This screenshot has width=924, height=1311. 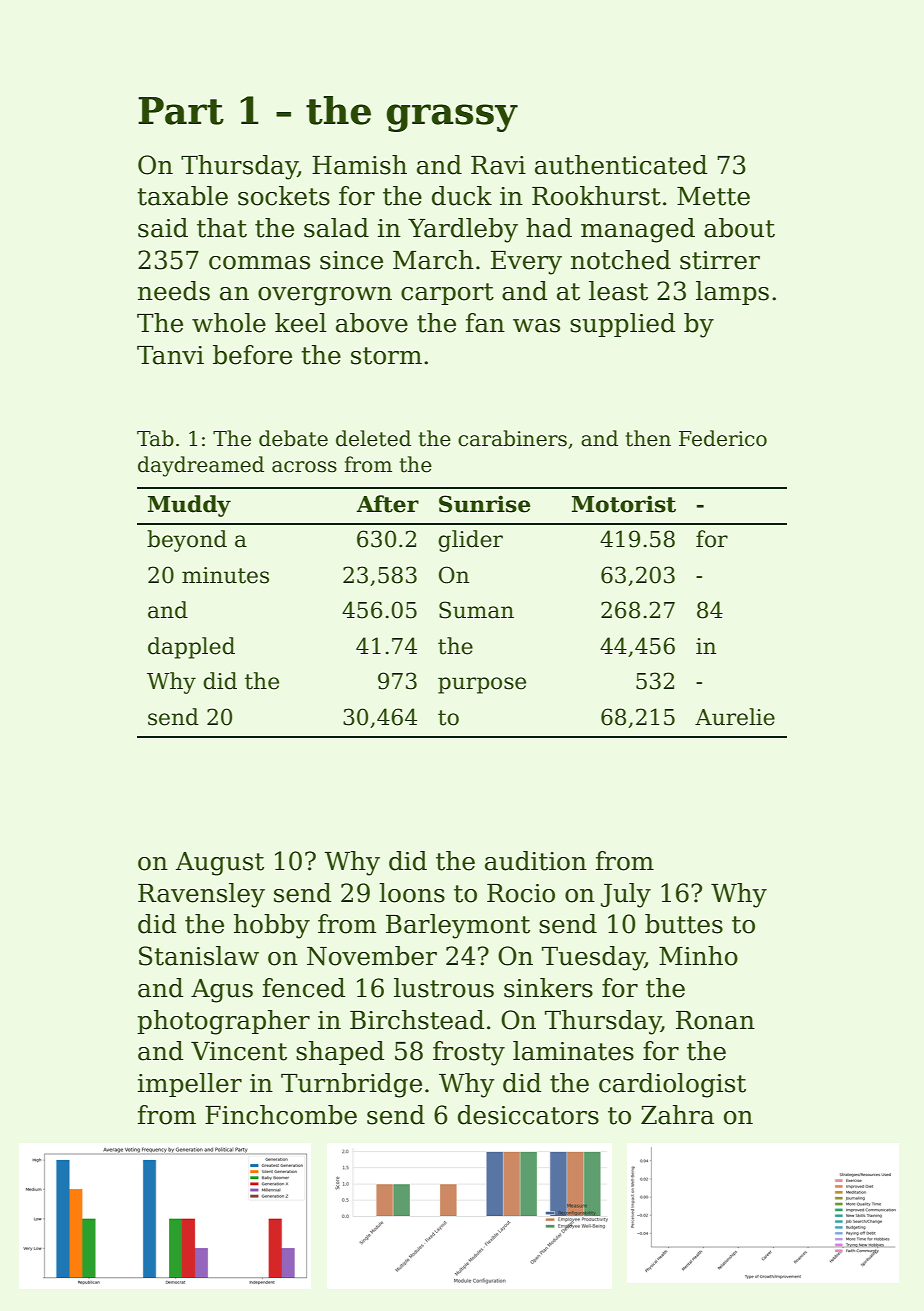 I want to click on frosty, so click(x=469, y=1053).
